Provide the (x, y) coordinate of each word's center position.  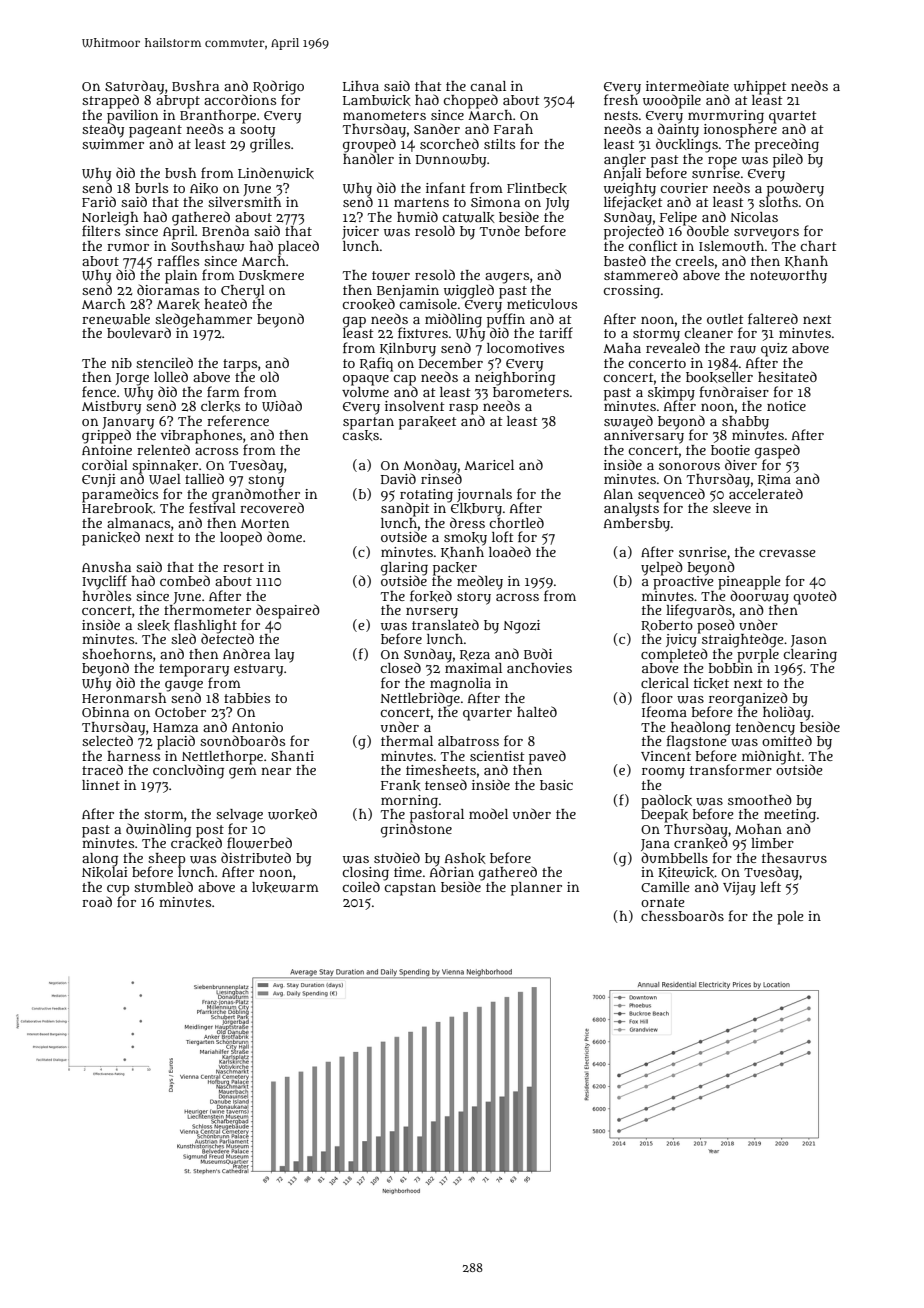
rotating (426, 495)
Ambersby (637, 525)
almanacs (138, 523)
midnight (771, 757)
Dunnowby (451, 161)
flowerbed (259, 843)
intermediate (687, 85)
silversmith (244, 202)
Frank (401, 785)
